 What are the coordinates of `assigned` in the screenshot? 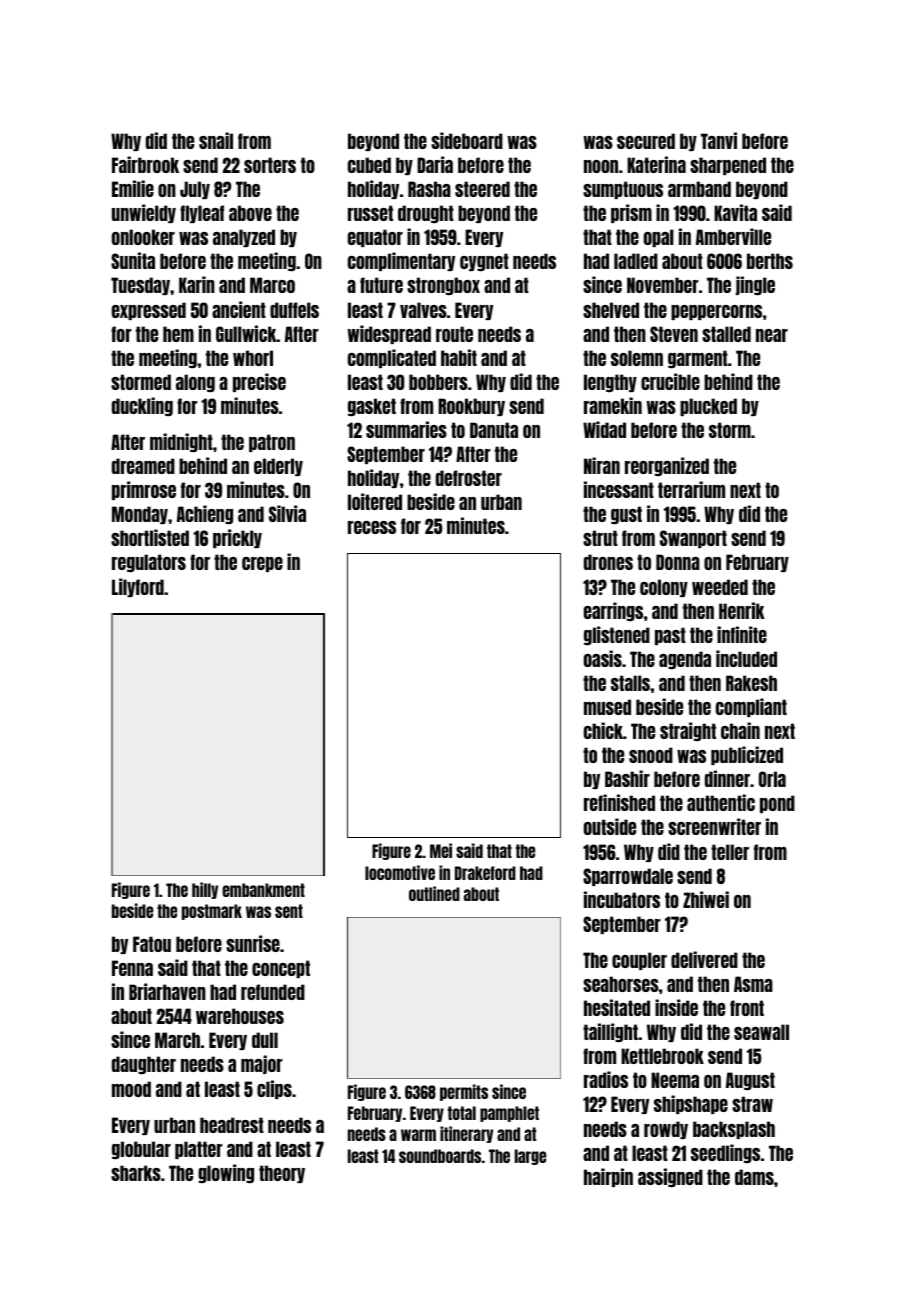 It's located at (670, 1178).
